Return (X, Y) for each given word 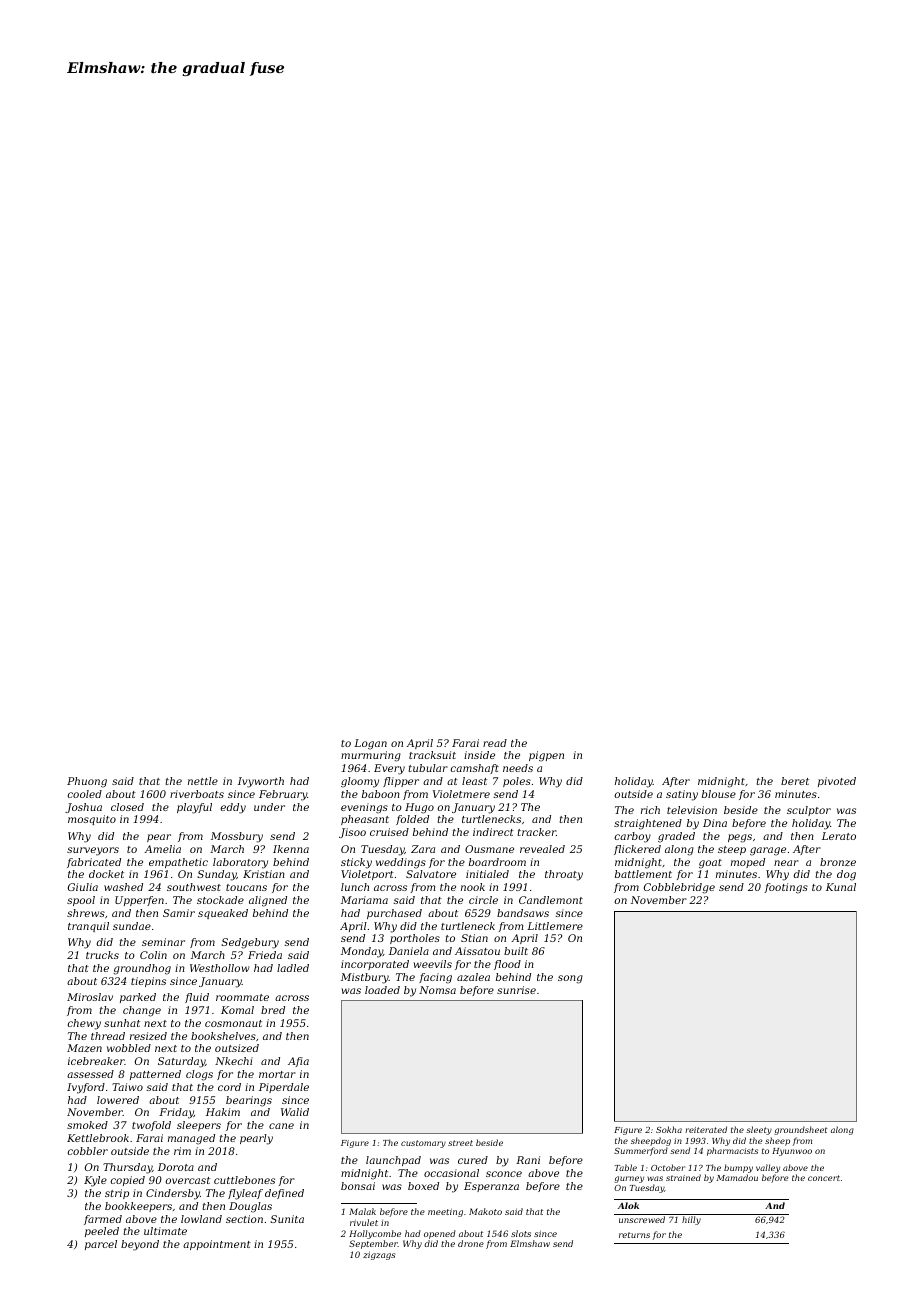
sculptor (809, 811)
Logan (370, 744)
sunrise (516, 990)
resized (148, 1036)
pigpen (546, 756)
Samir (179, 913)
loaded (382, 990)
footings (786, 888)
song (570, 979)
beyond (140, 1245)
